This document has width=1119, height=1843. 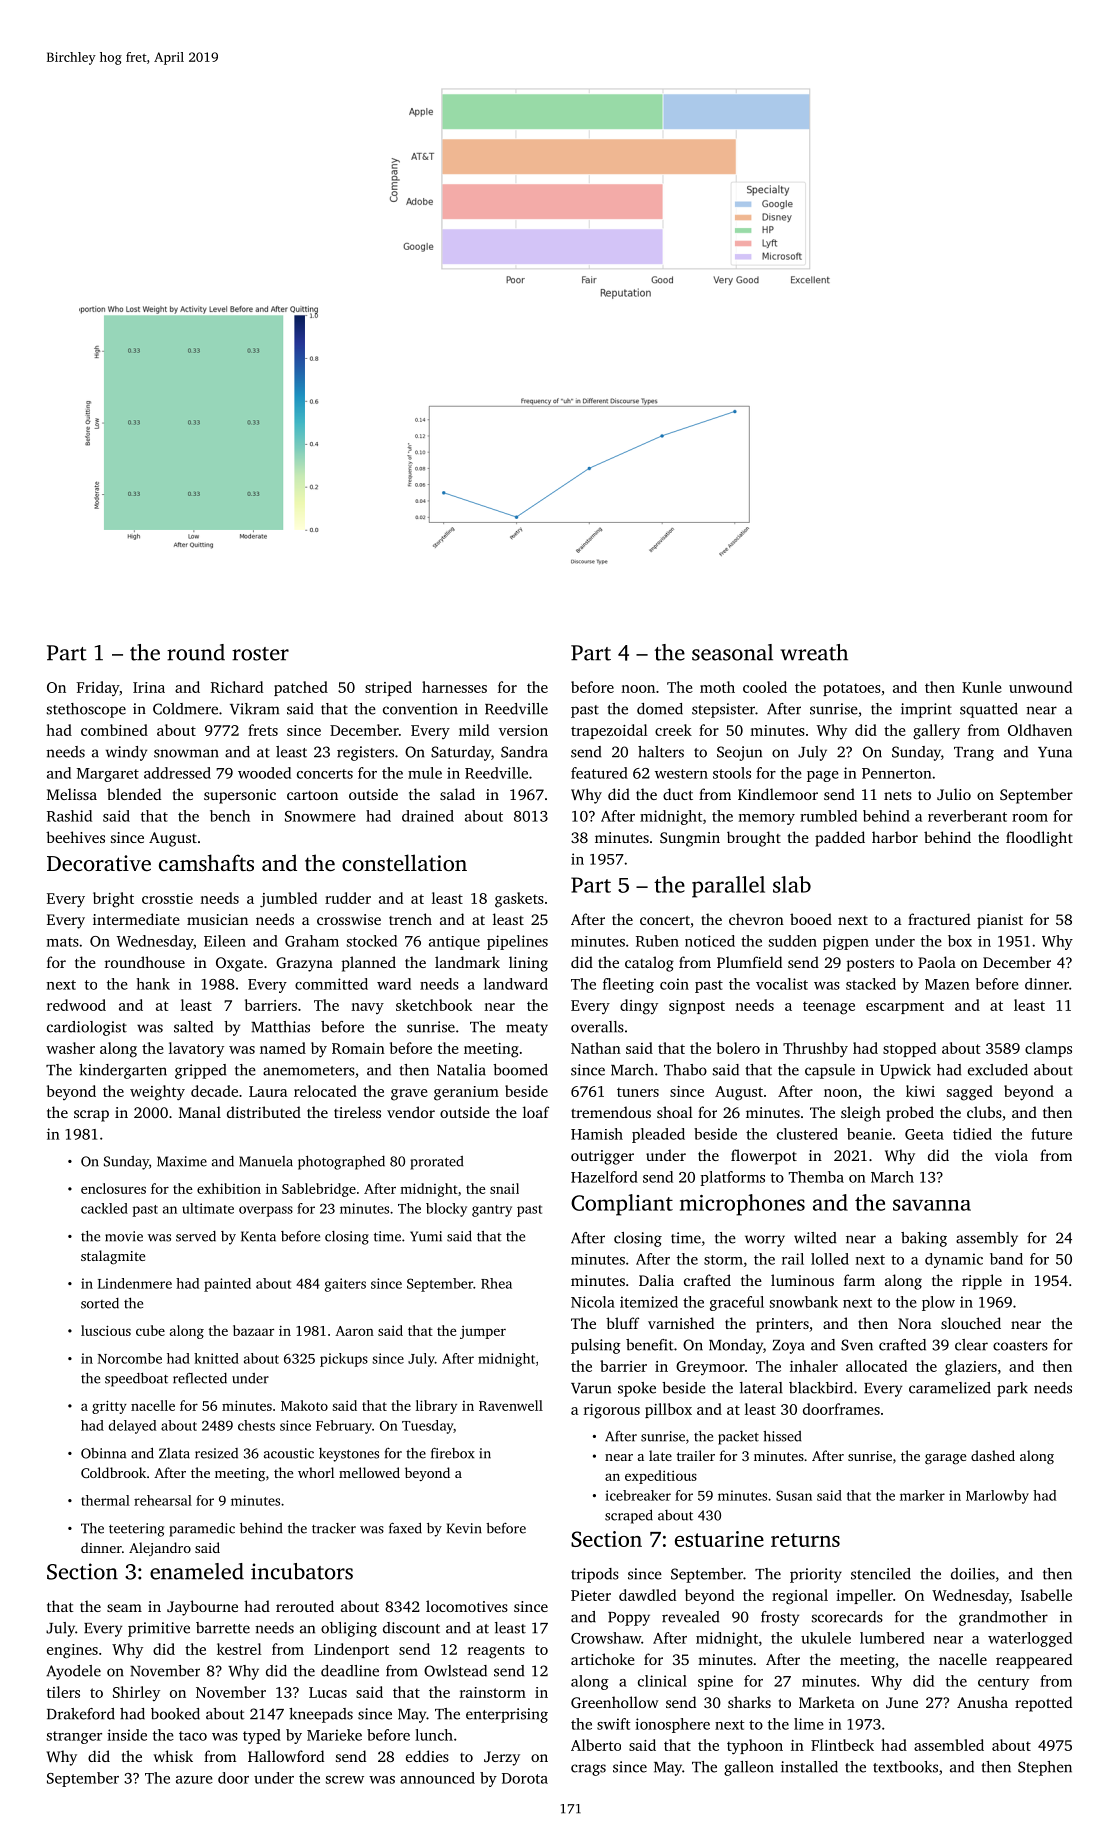 I want to click on blended, so click(x=134, y=794).
